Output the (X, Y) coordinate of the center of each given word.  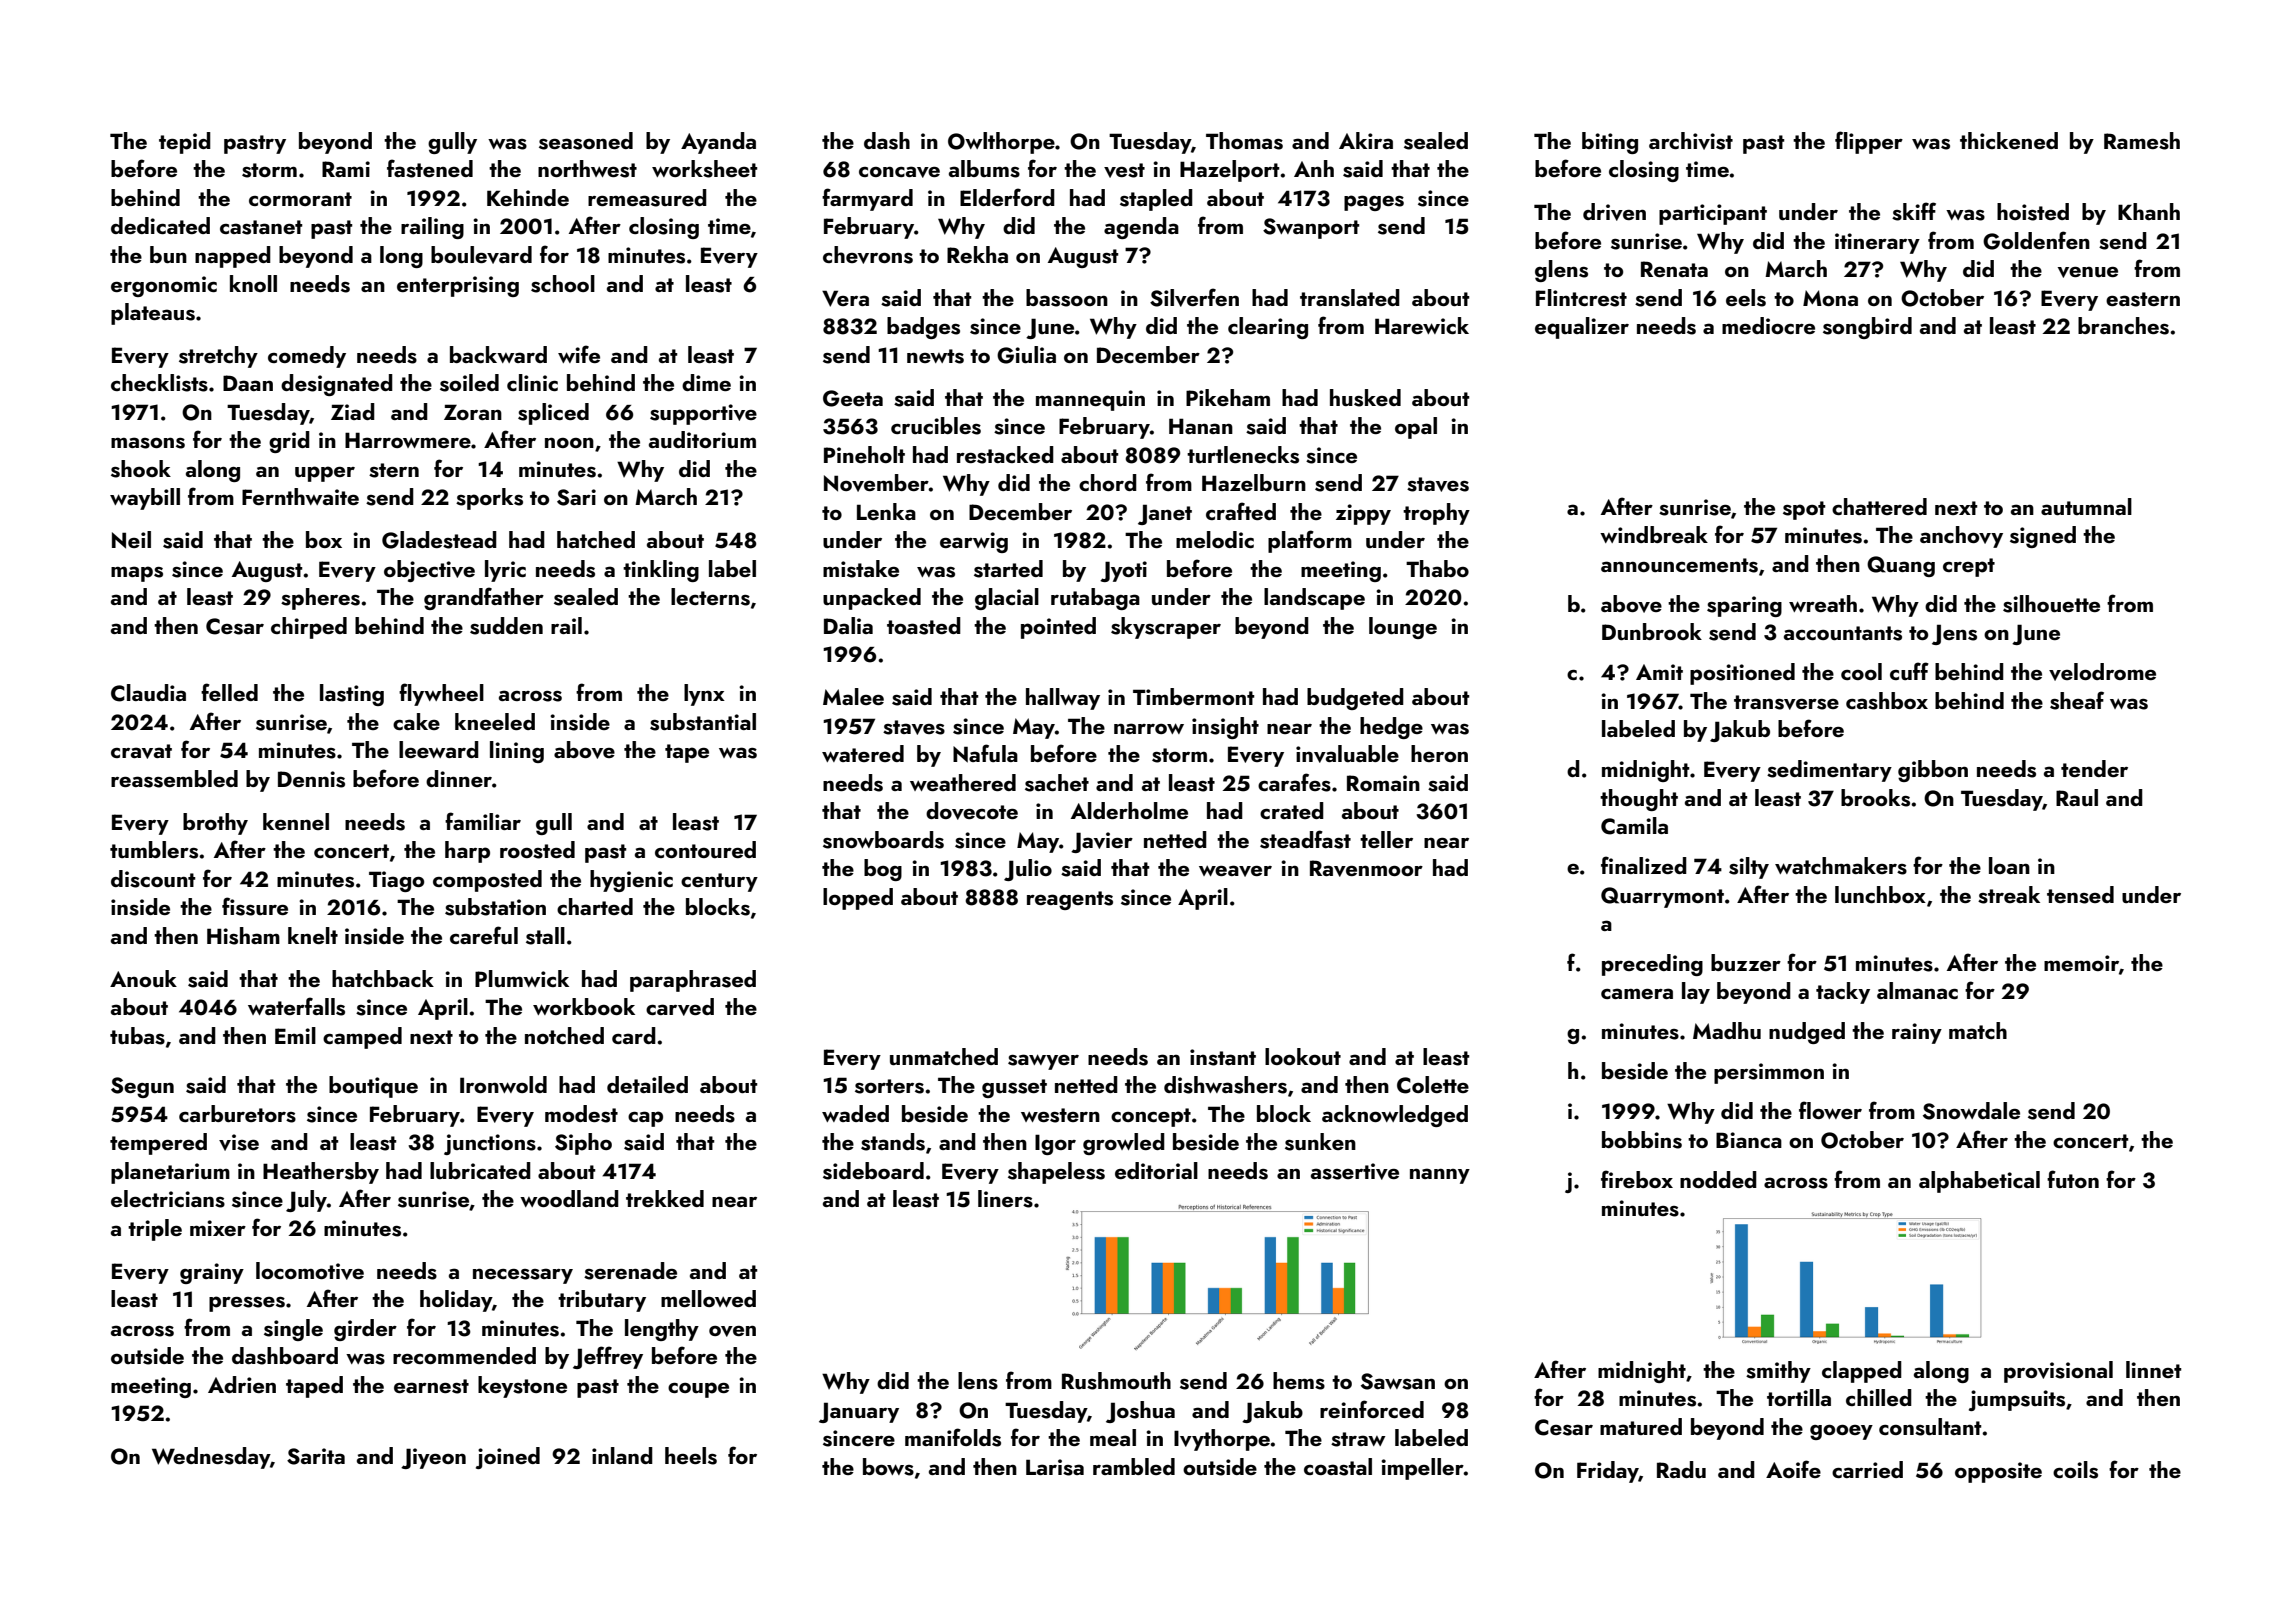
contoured (705, 849)
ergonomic (164, 286)
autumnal (2086, 506)
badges (923, 328)
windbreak (1654, 534)
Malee (853, 696)
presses (247, 1304)
